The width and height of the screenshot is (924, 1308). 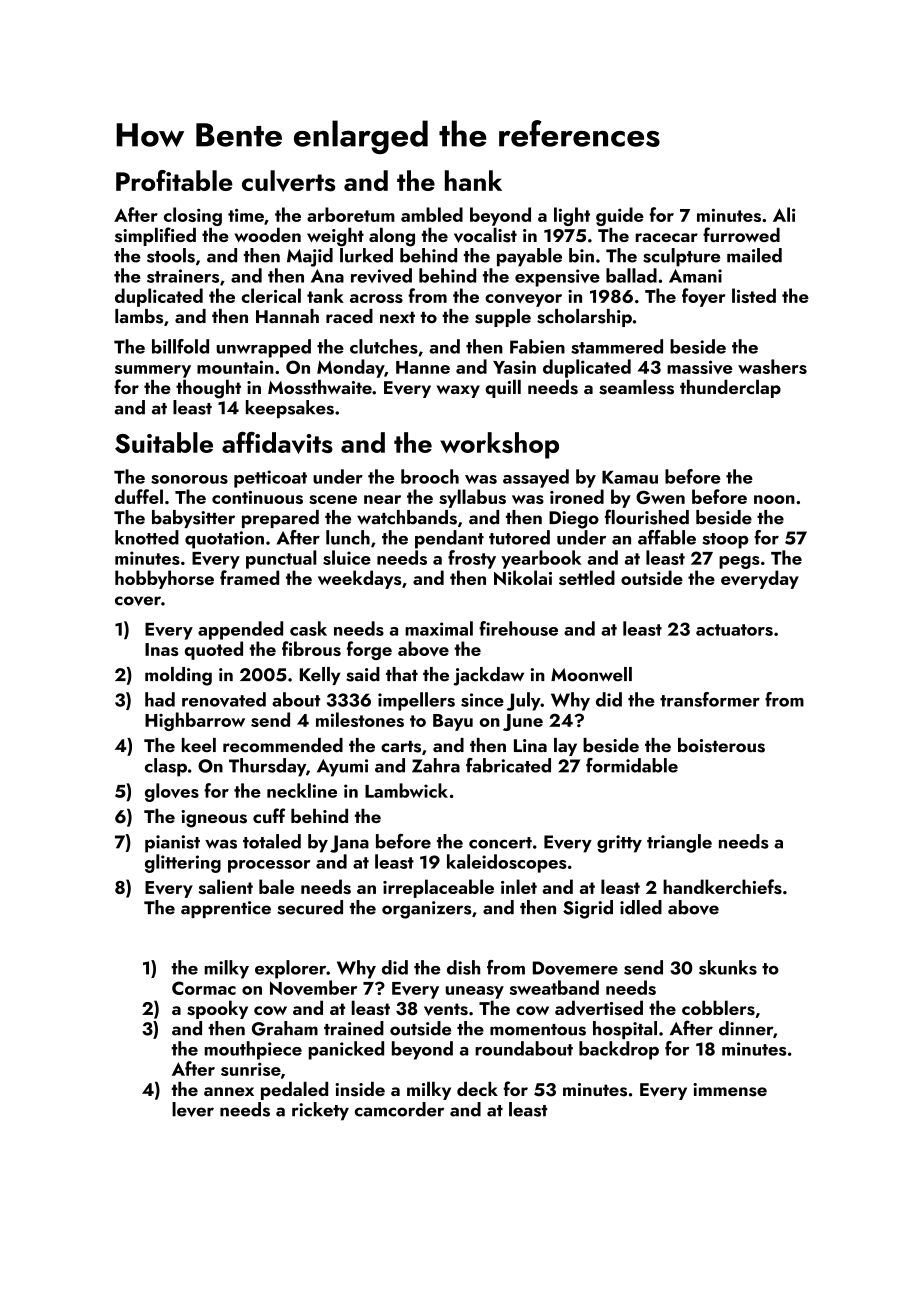 I want to click on framed, so click(x=249, y=577).
